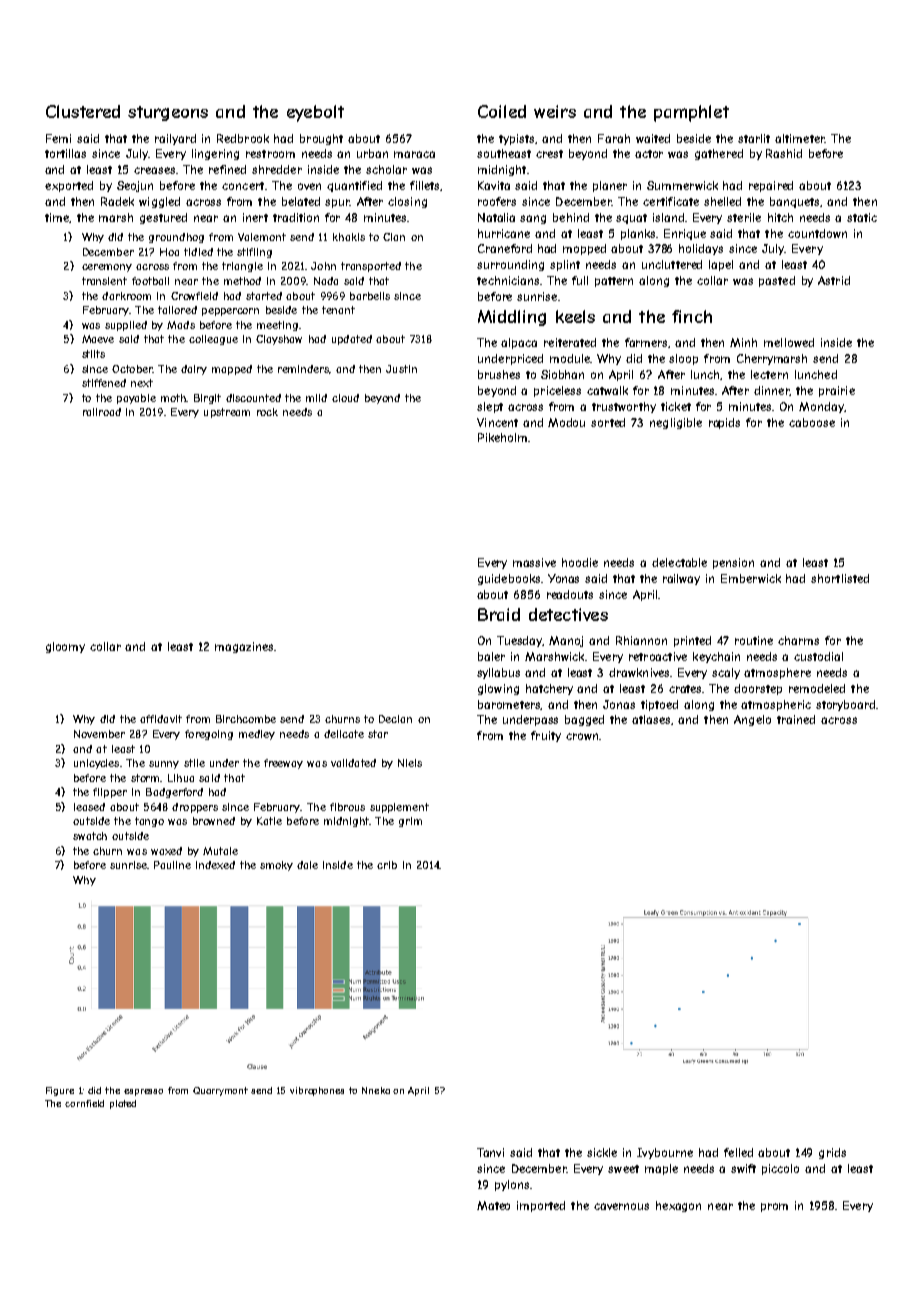 The width and height of the screenshot is (924, 1308). Describe the element at coordinates (494, 185) in the screenshot. I see `Kavita` at that location.
